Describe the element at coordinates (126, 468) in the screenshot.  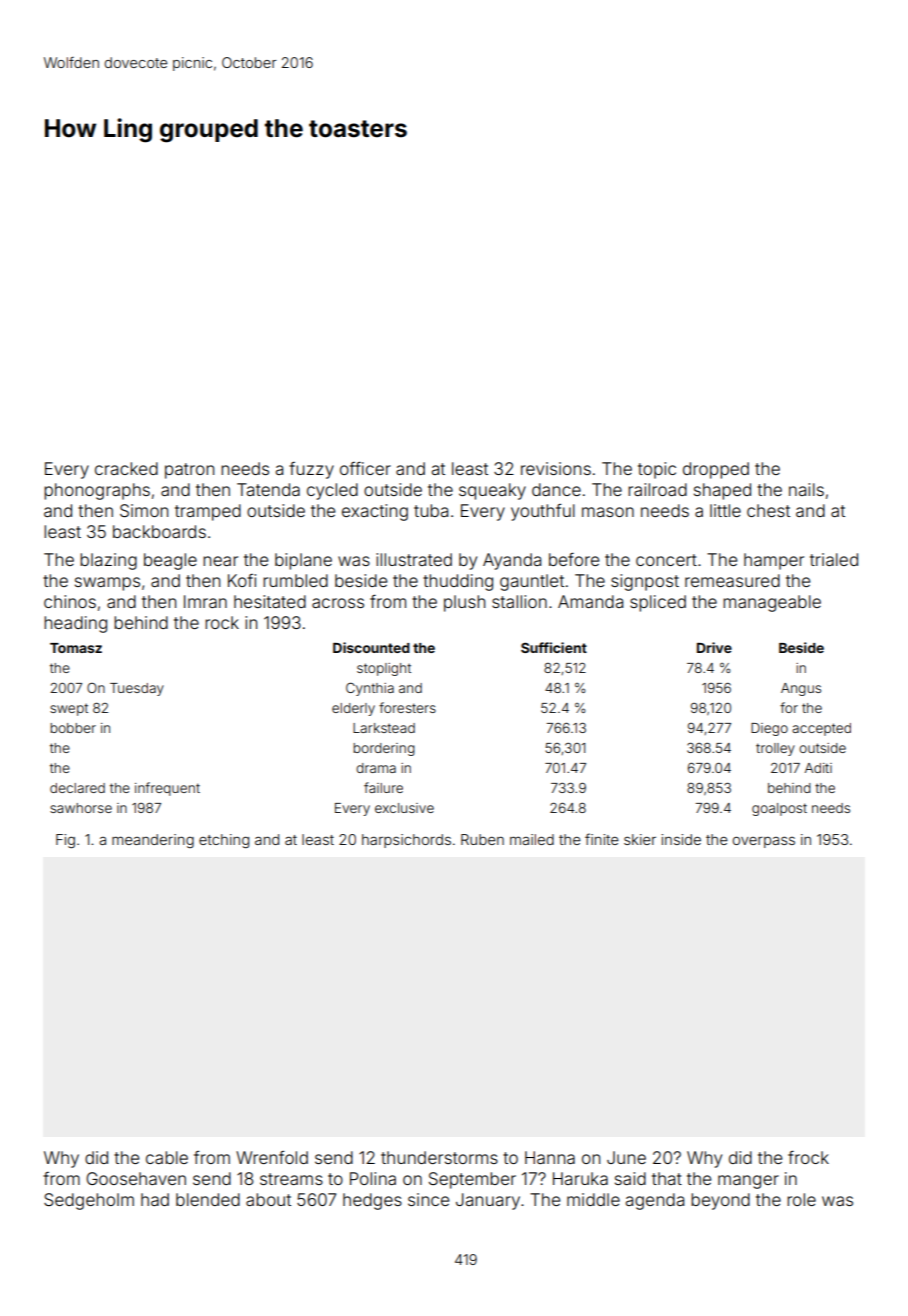
I see `cracked` at that location.
